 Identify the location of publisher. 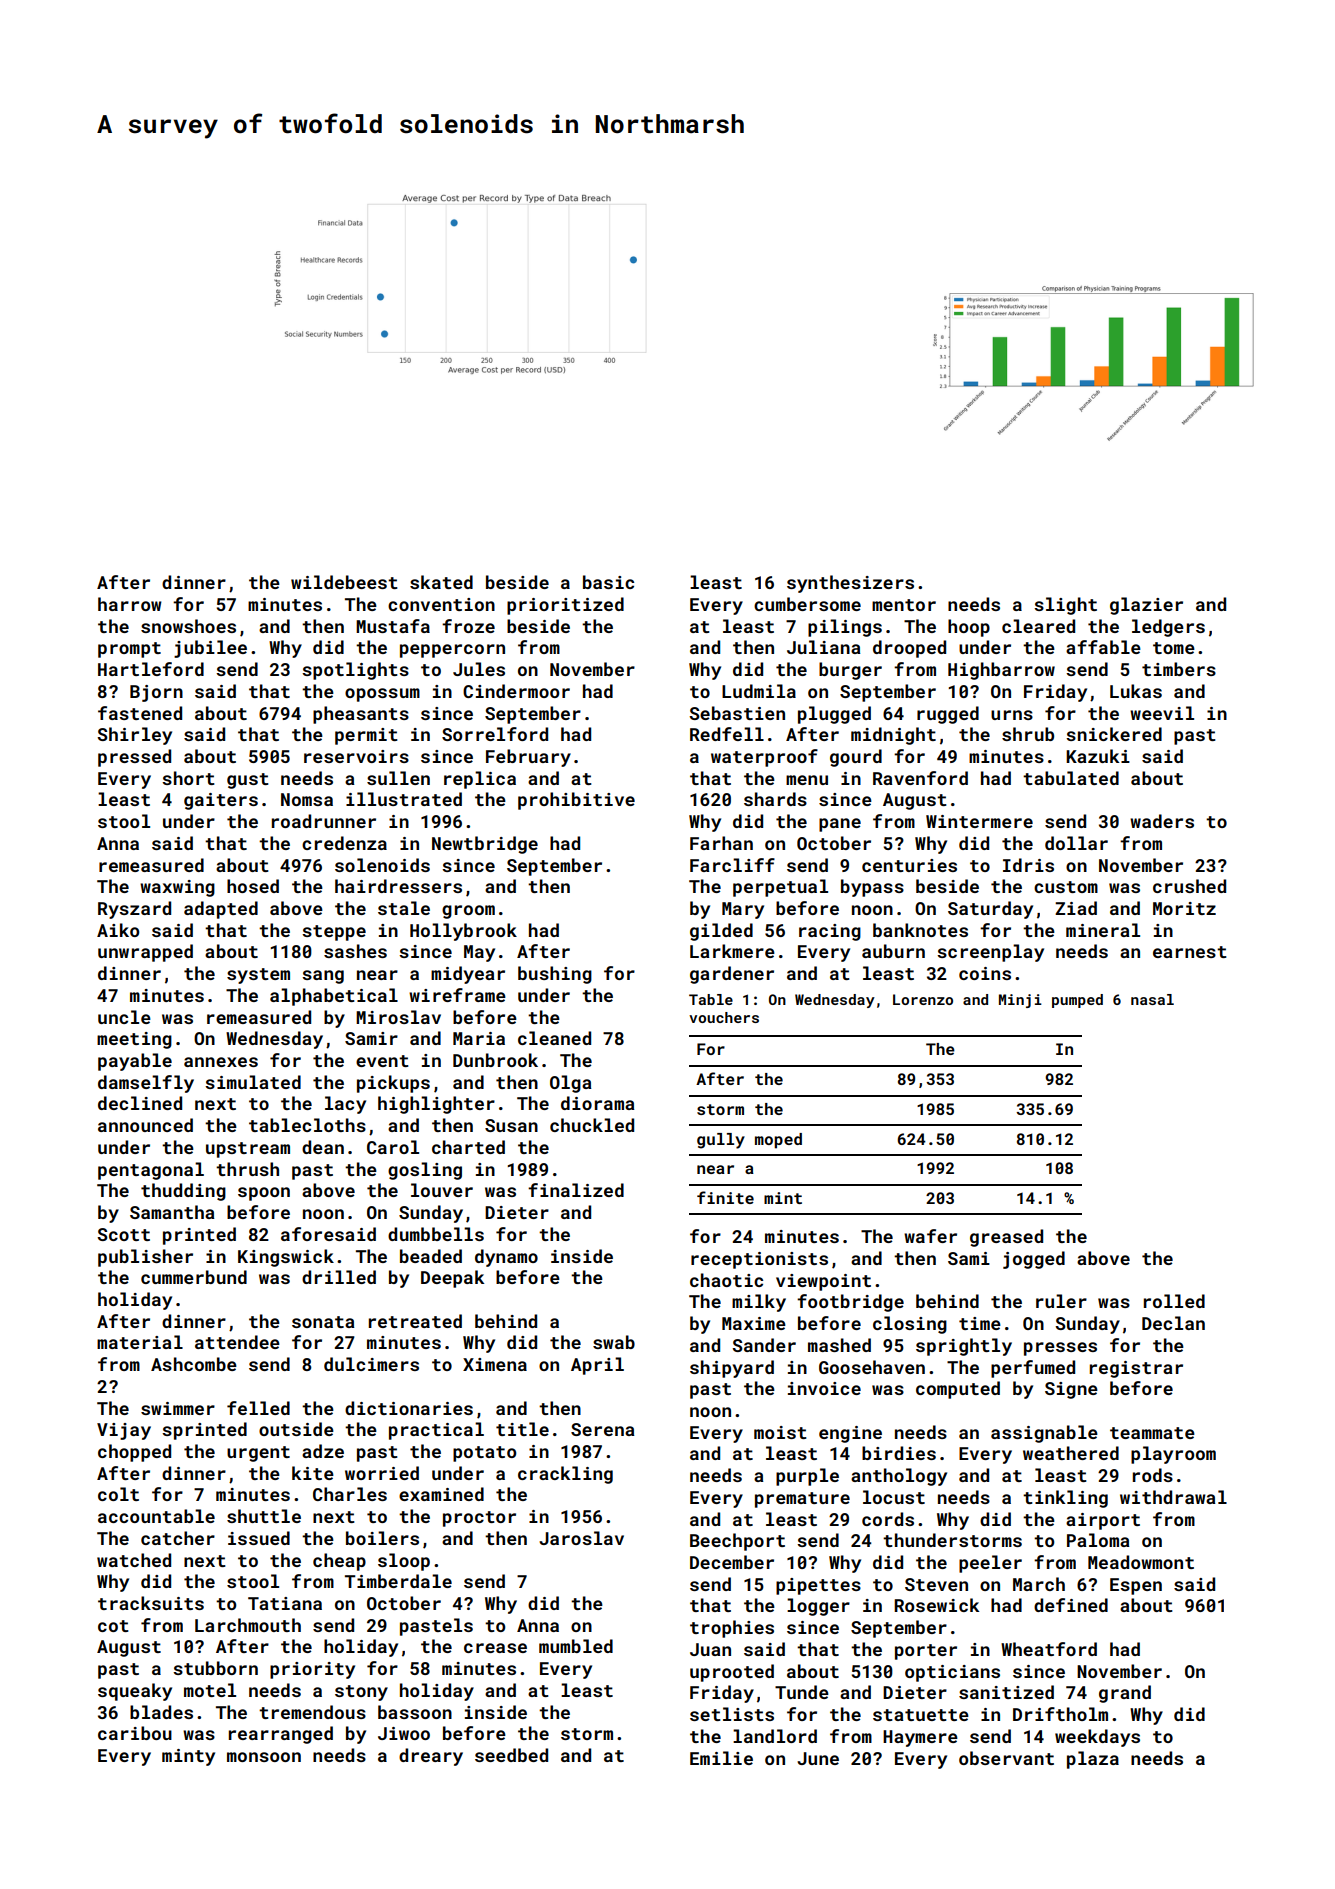
(145, 1258).
